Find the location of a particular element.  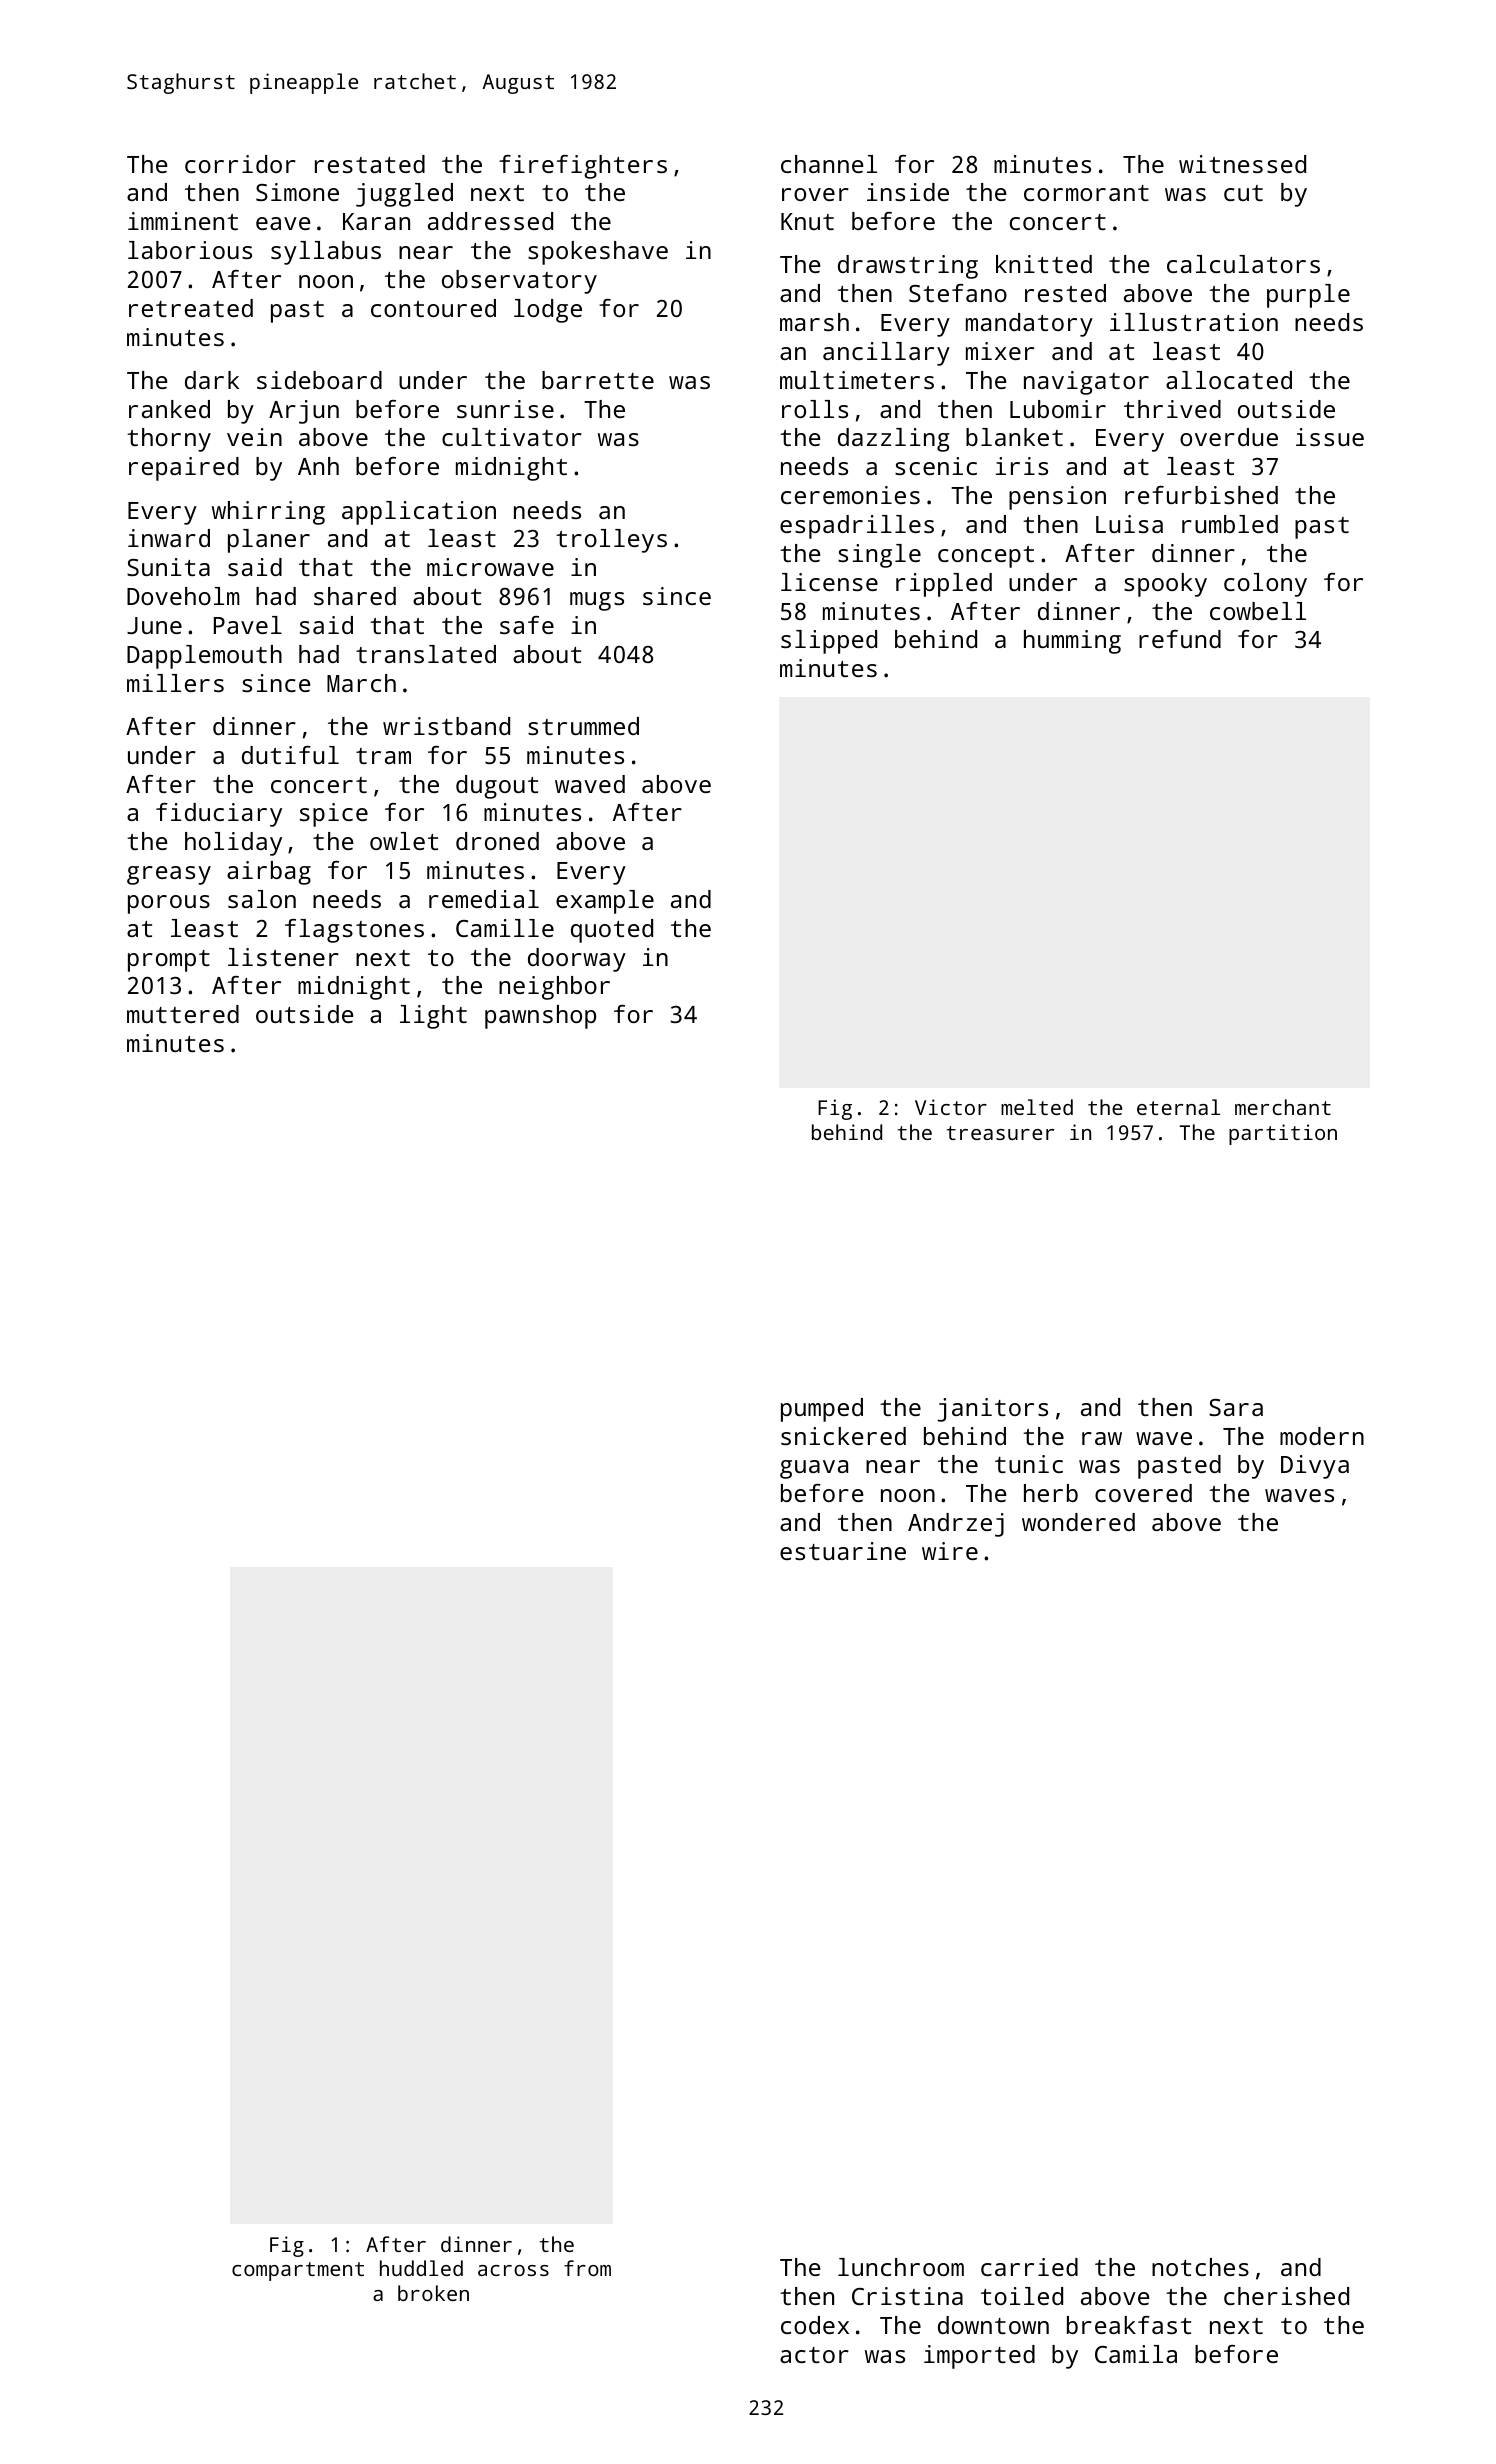

imminent is located at coordinates (183, 221).
